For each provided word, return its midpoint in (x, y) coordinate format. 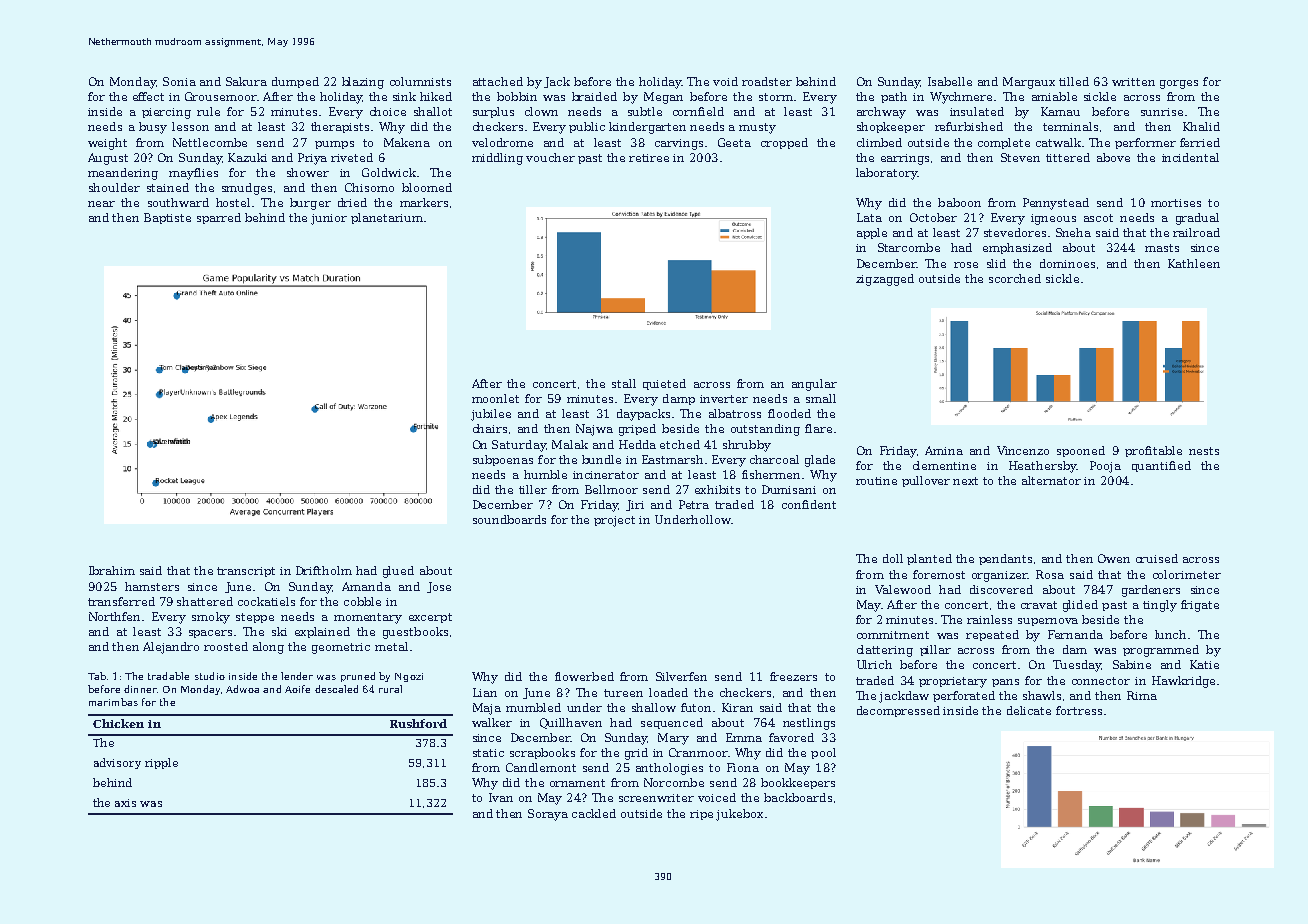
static (488, 753)
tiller (533, 489)
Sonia (179, 81)
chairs (490, 428)
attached (498, 81)
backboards (798, 797)
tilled (1074, 81)
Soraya (548, 815)
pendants (1005, 559)
